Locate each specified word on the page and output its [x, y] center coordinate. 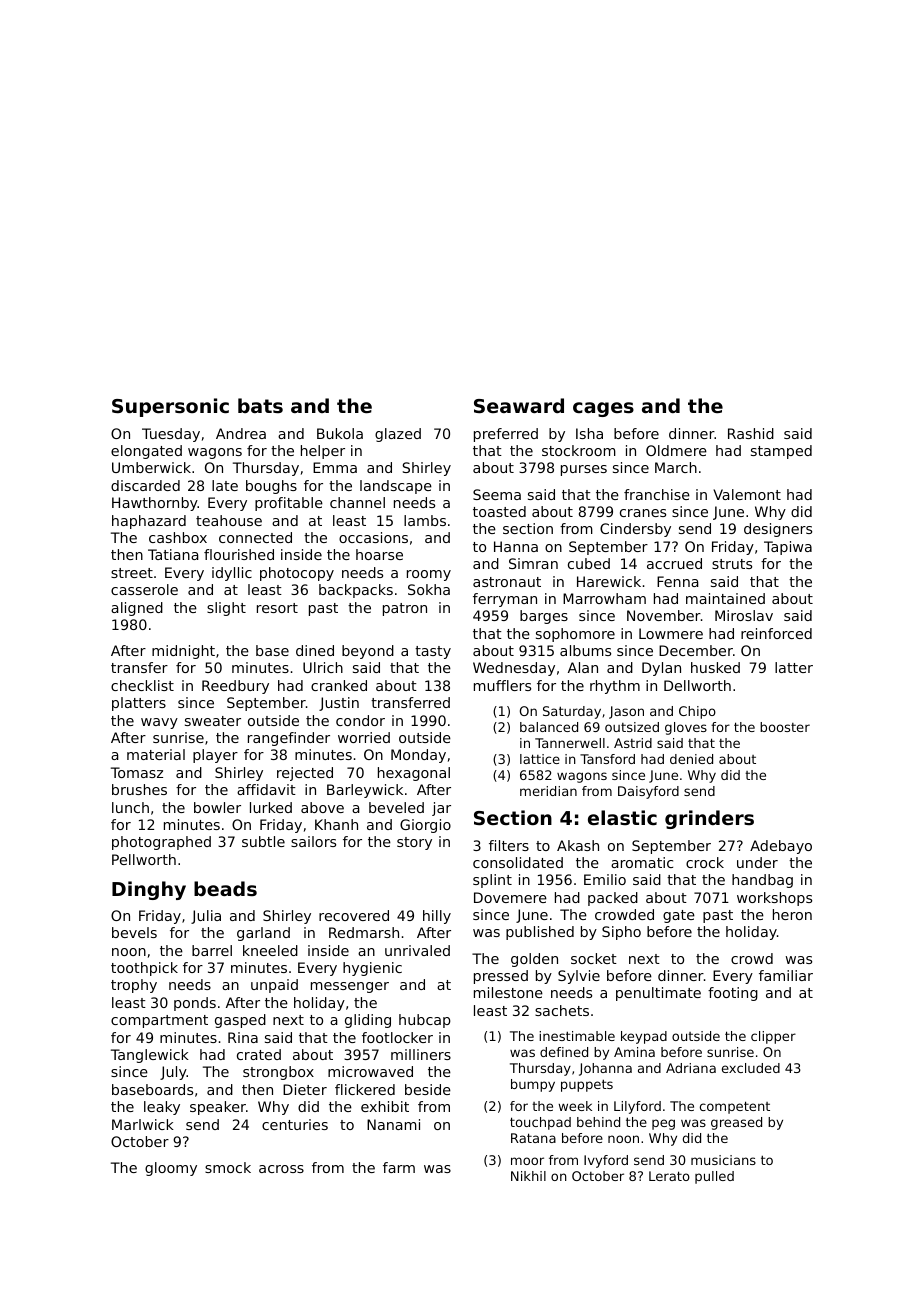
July [173, 1073]
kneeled [270, 950]
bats [260, 405]
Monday [418, 756]
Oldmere [676, 450]
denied [691, 759]
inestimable [577, 1036]
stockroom [579, 450]
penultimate [658, 994]
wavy [159, 723]
